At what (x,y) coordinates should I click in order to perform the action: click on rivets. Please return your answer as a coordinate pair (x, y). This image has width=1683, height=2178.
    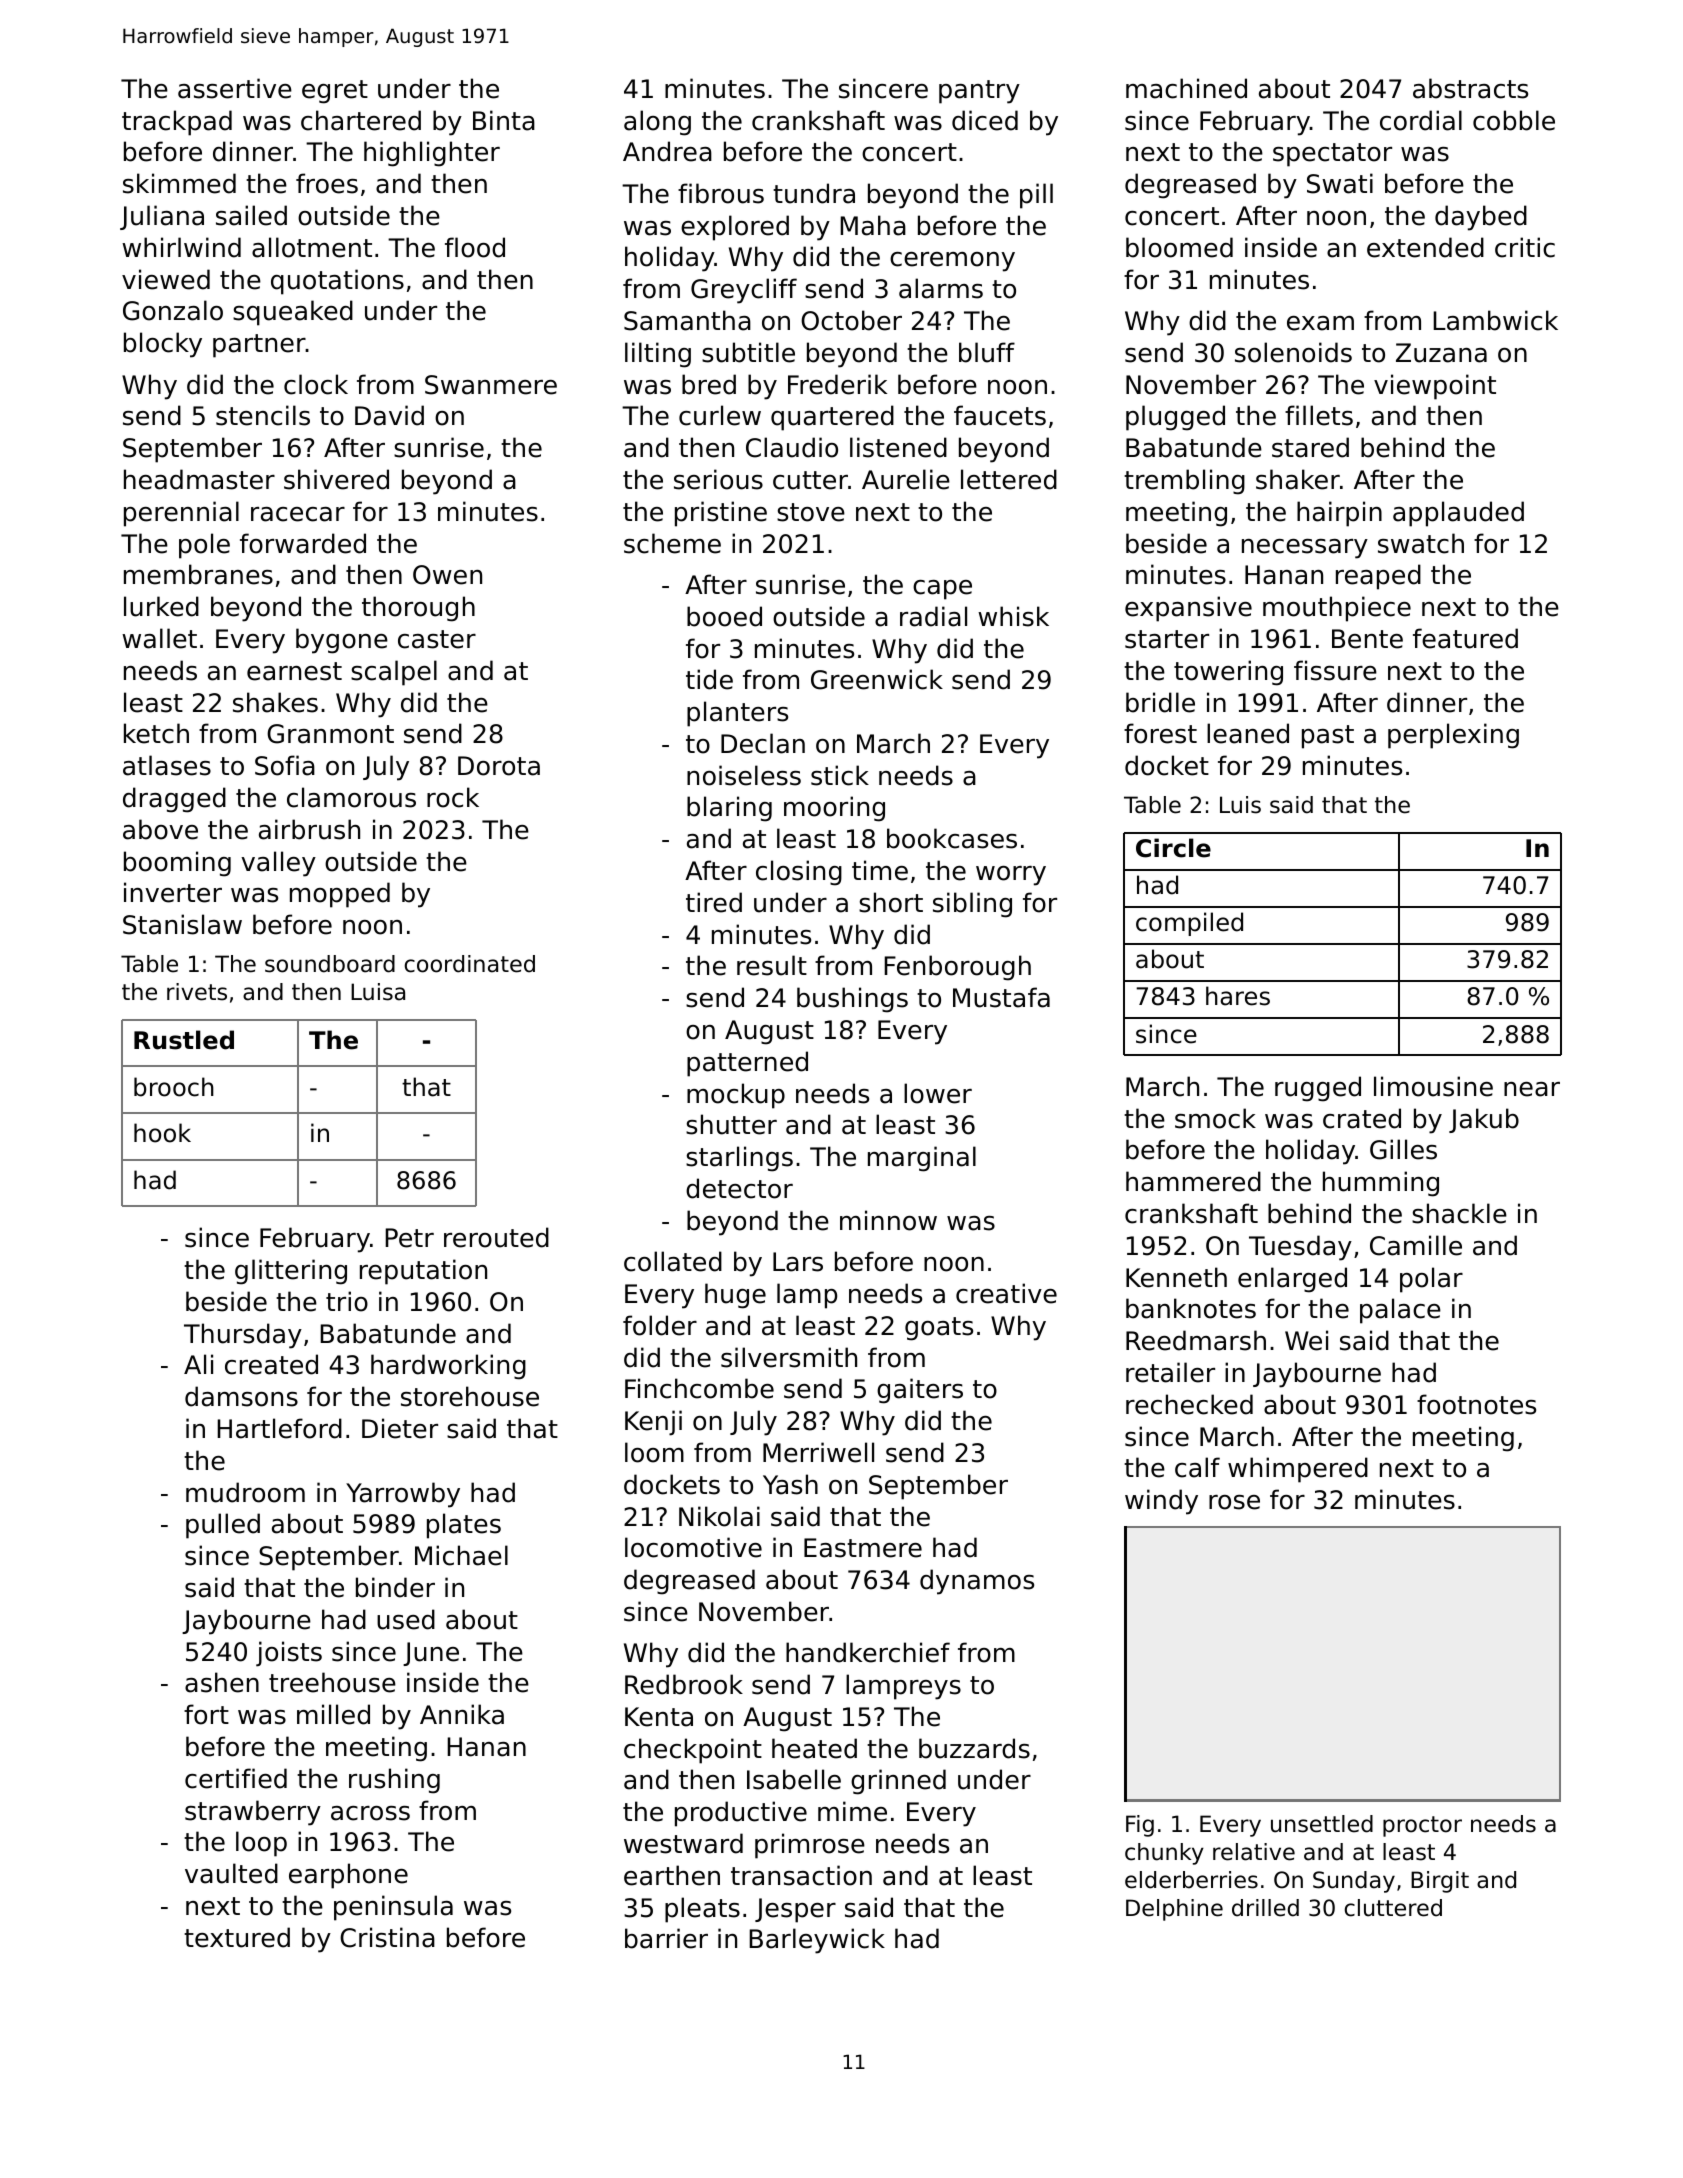
    Looking at the image, I should click on (197, 992).
